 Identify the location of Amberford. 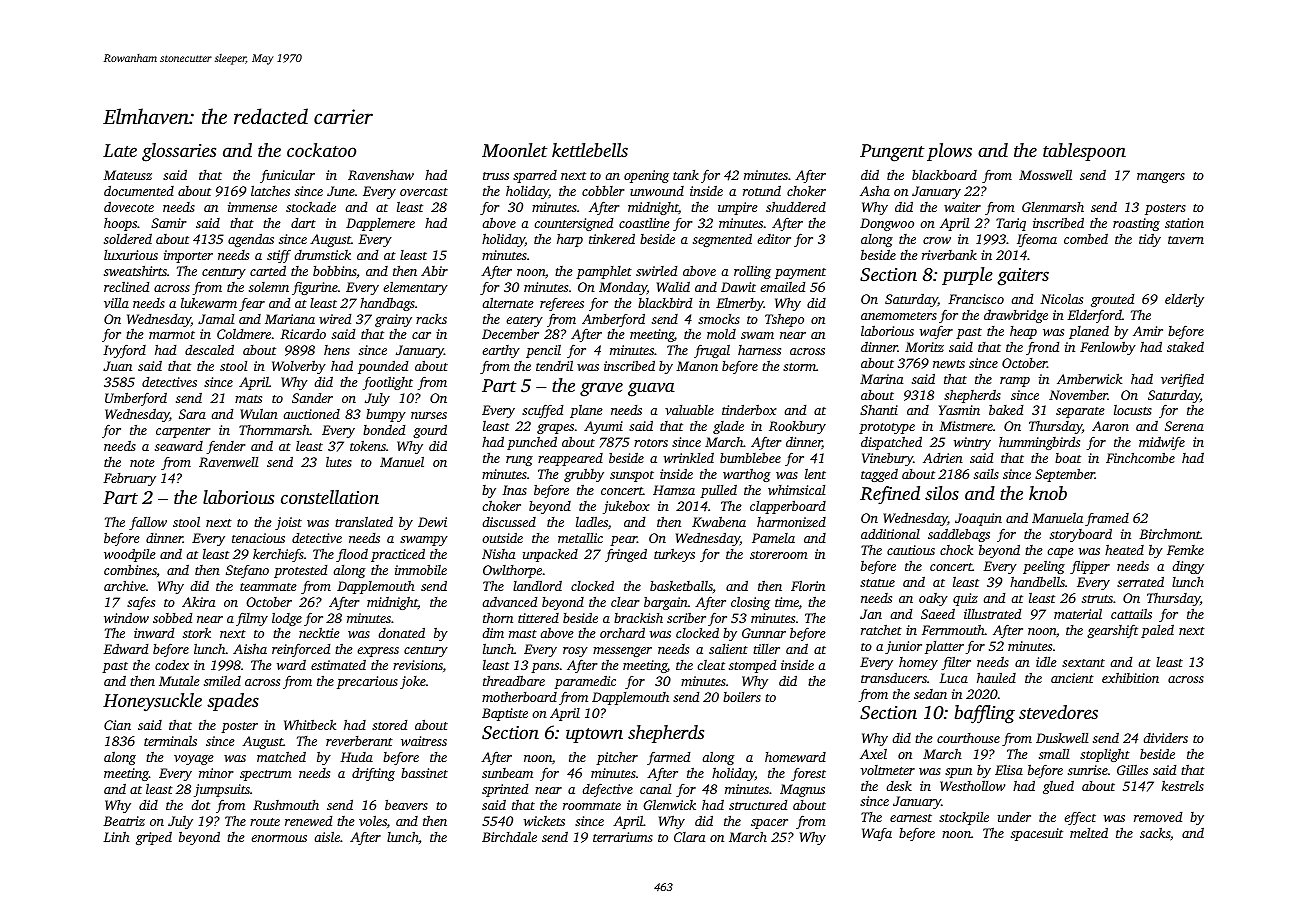
(613, 320).
